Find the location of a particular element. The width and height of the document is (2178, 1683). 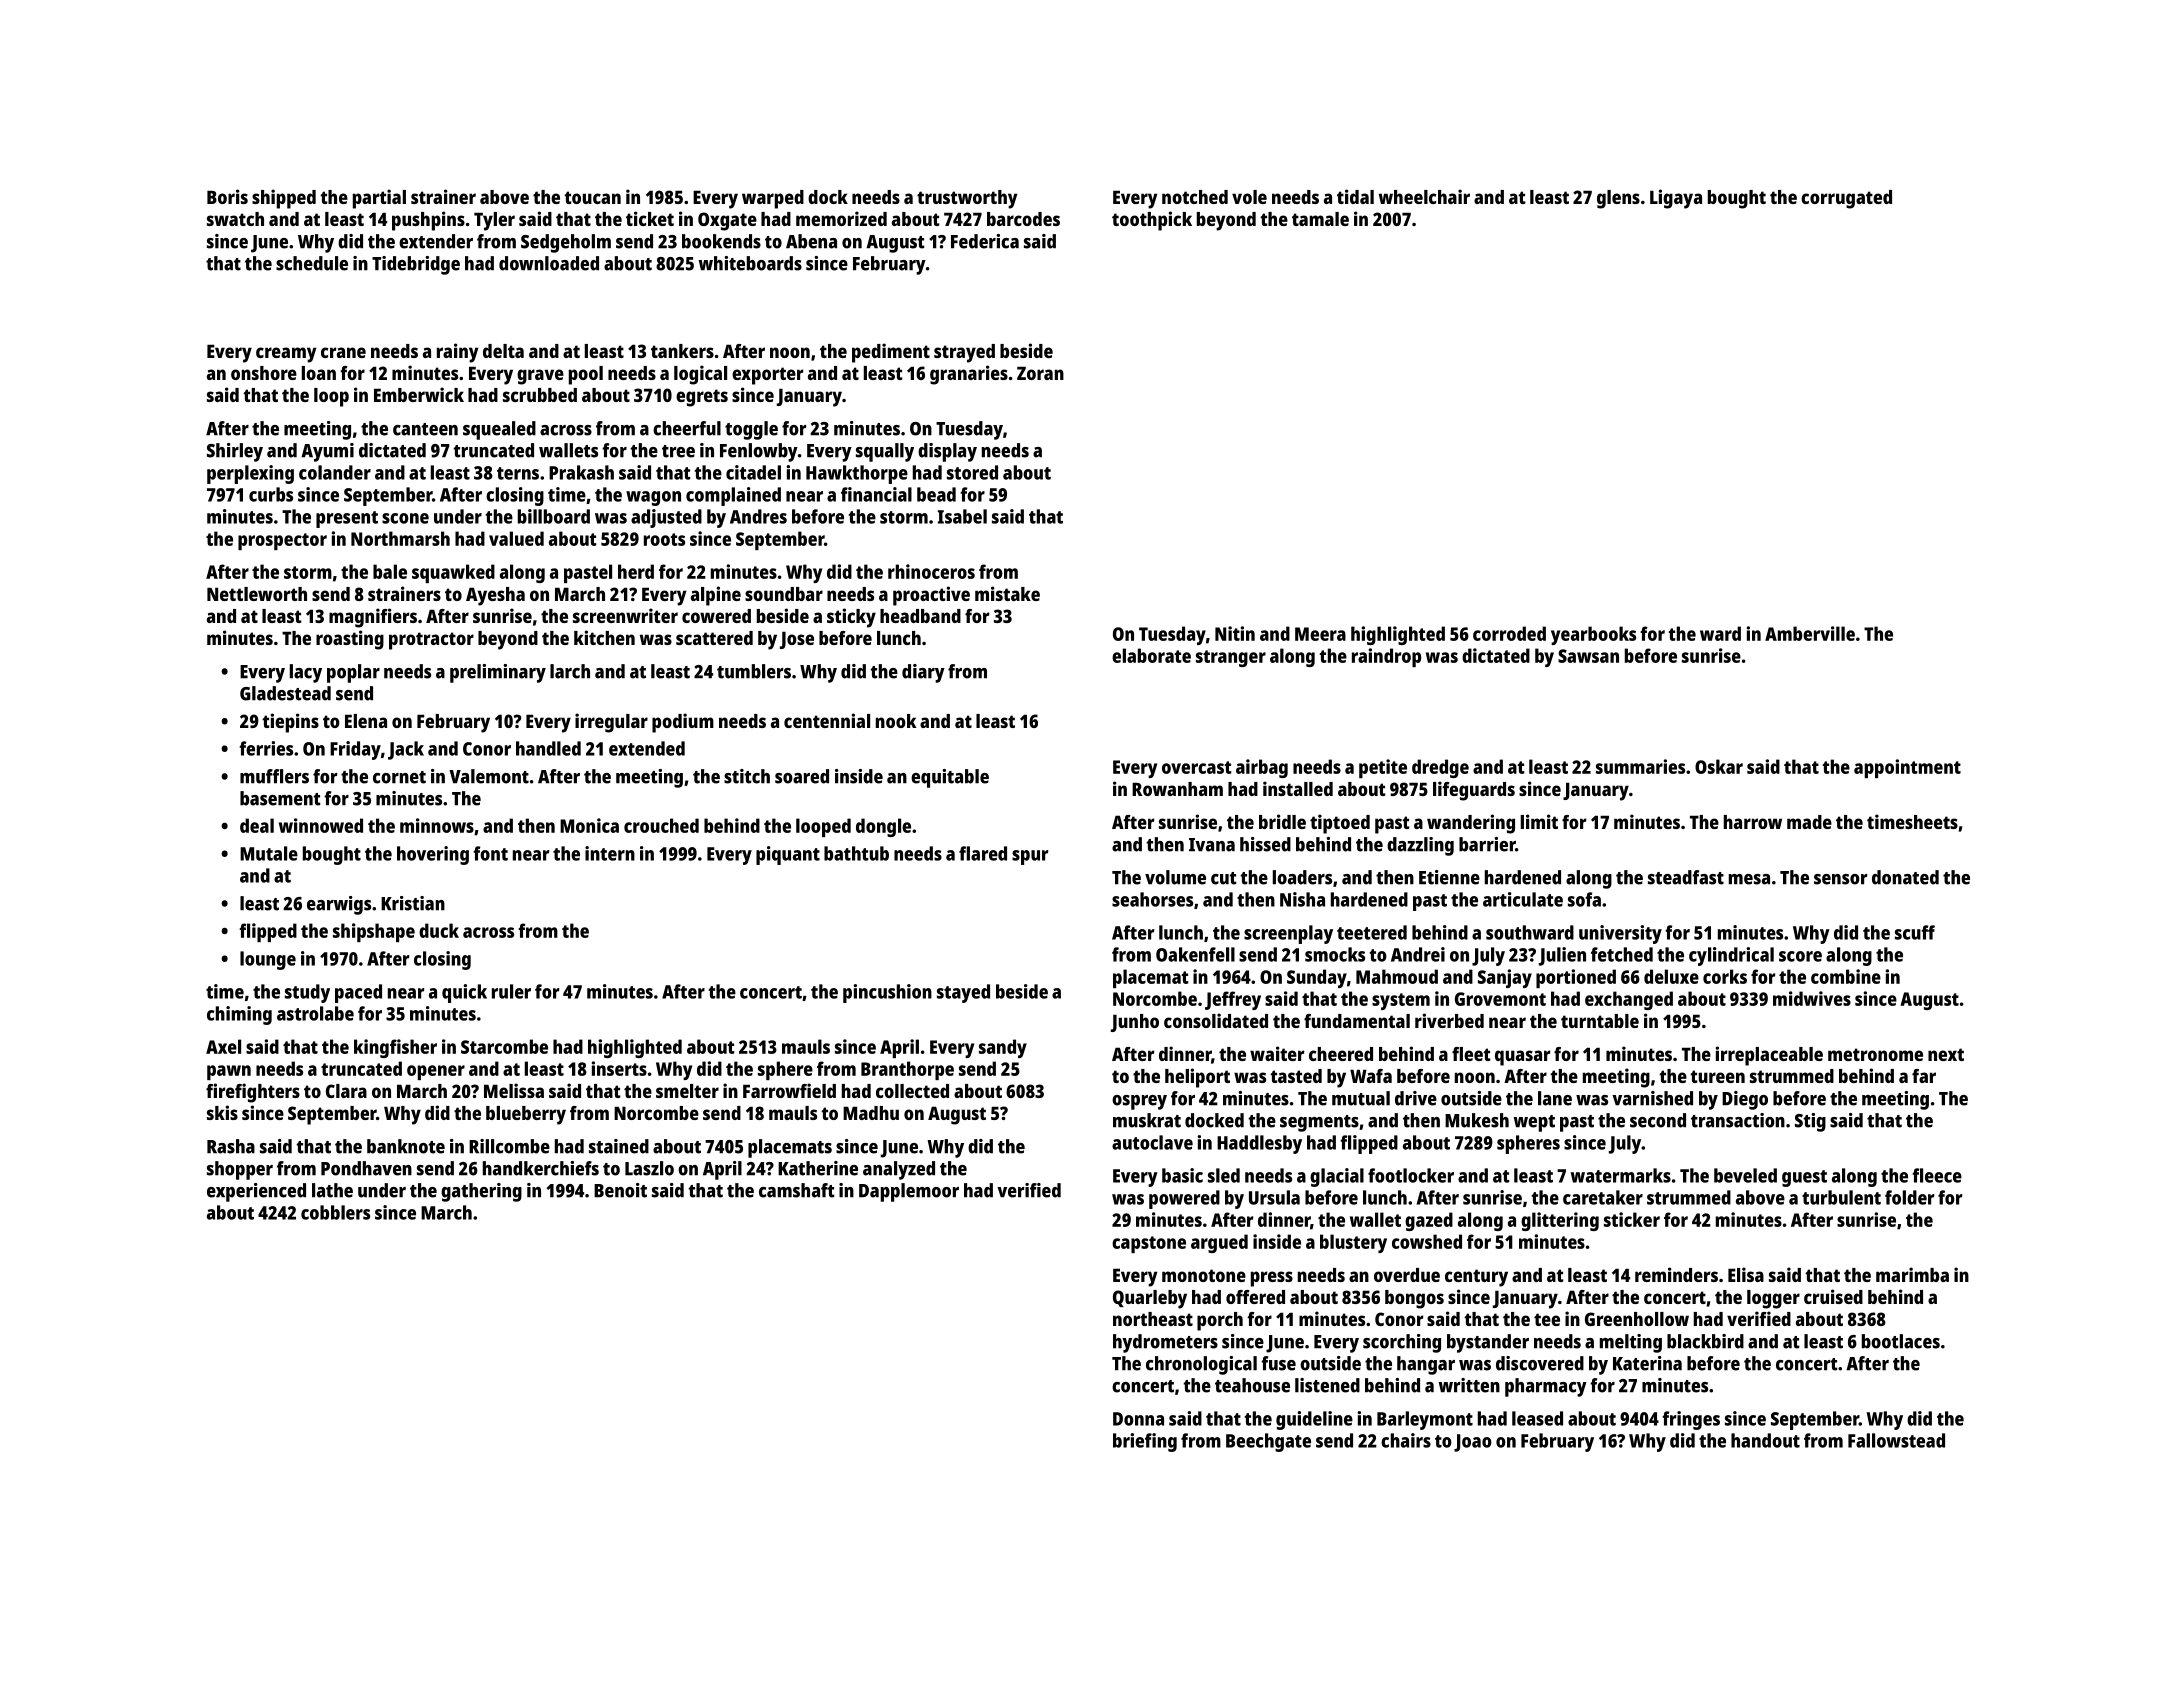

Meera is located at coordinates (1320, 634).
